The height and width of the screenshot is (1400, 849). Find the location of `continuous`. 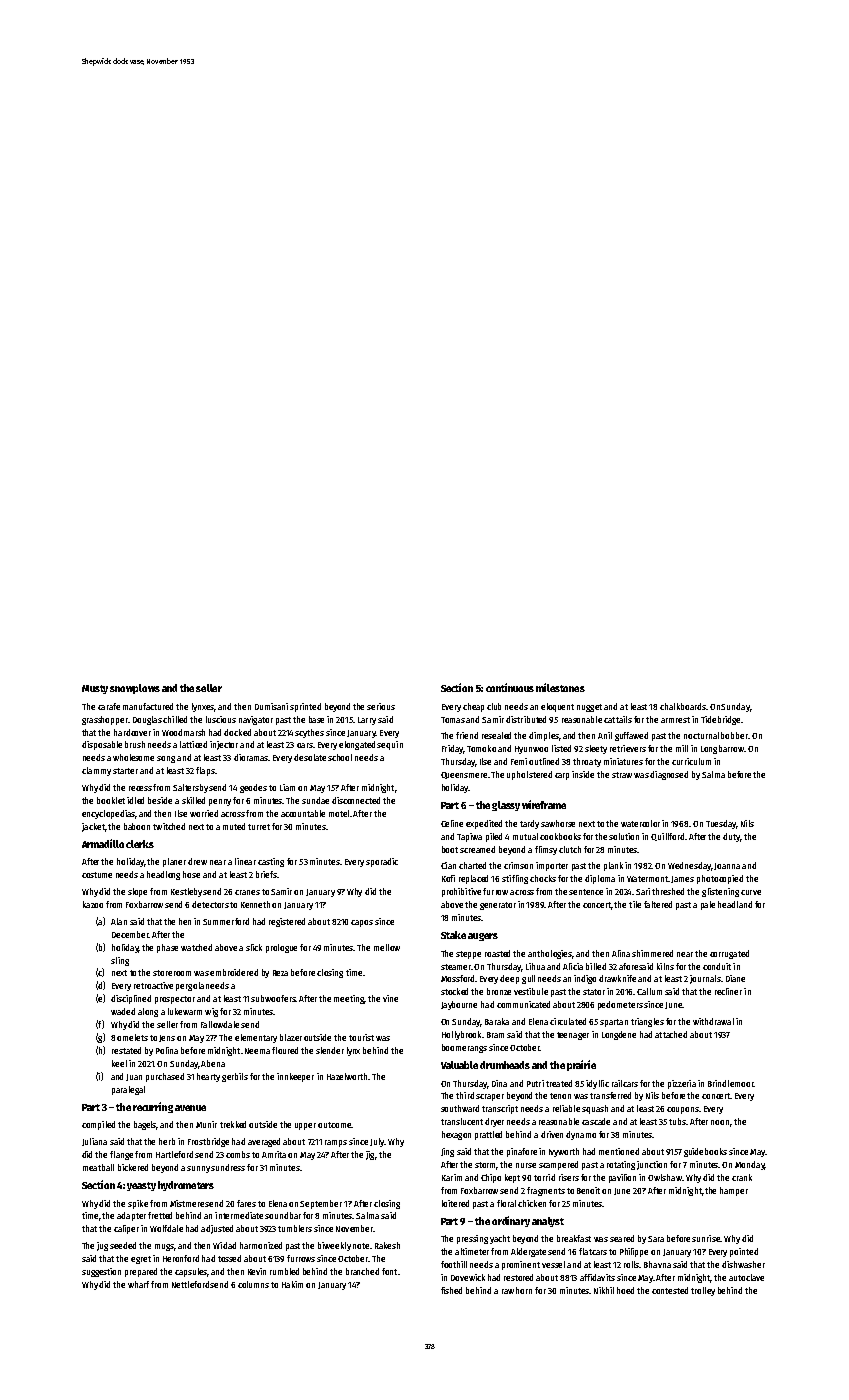

continuous is located at coordinates (510, 687).
